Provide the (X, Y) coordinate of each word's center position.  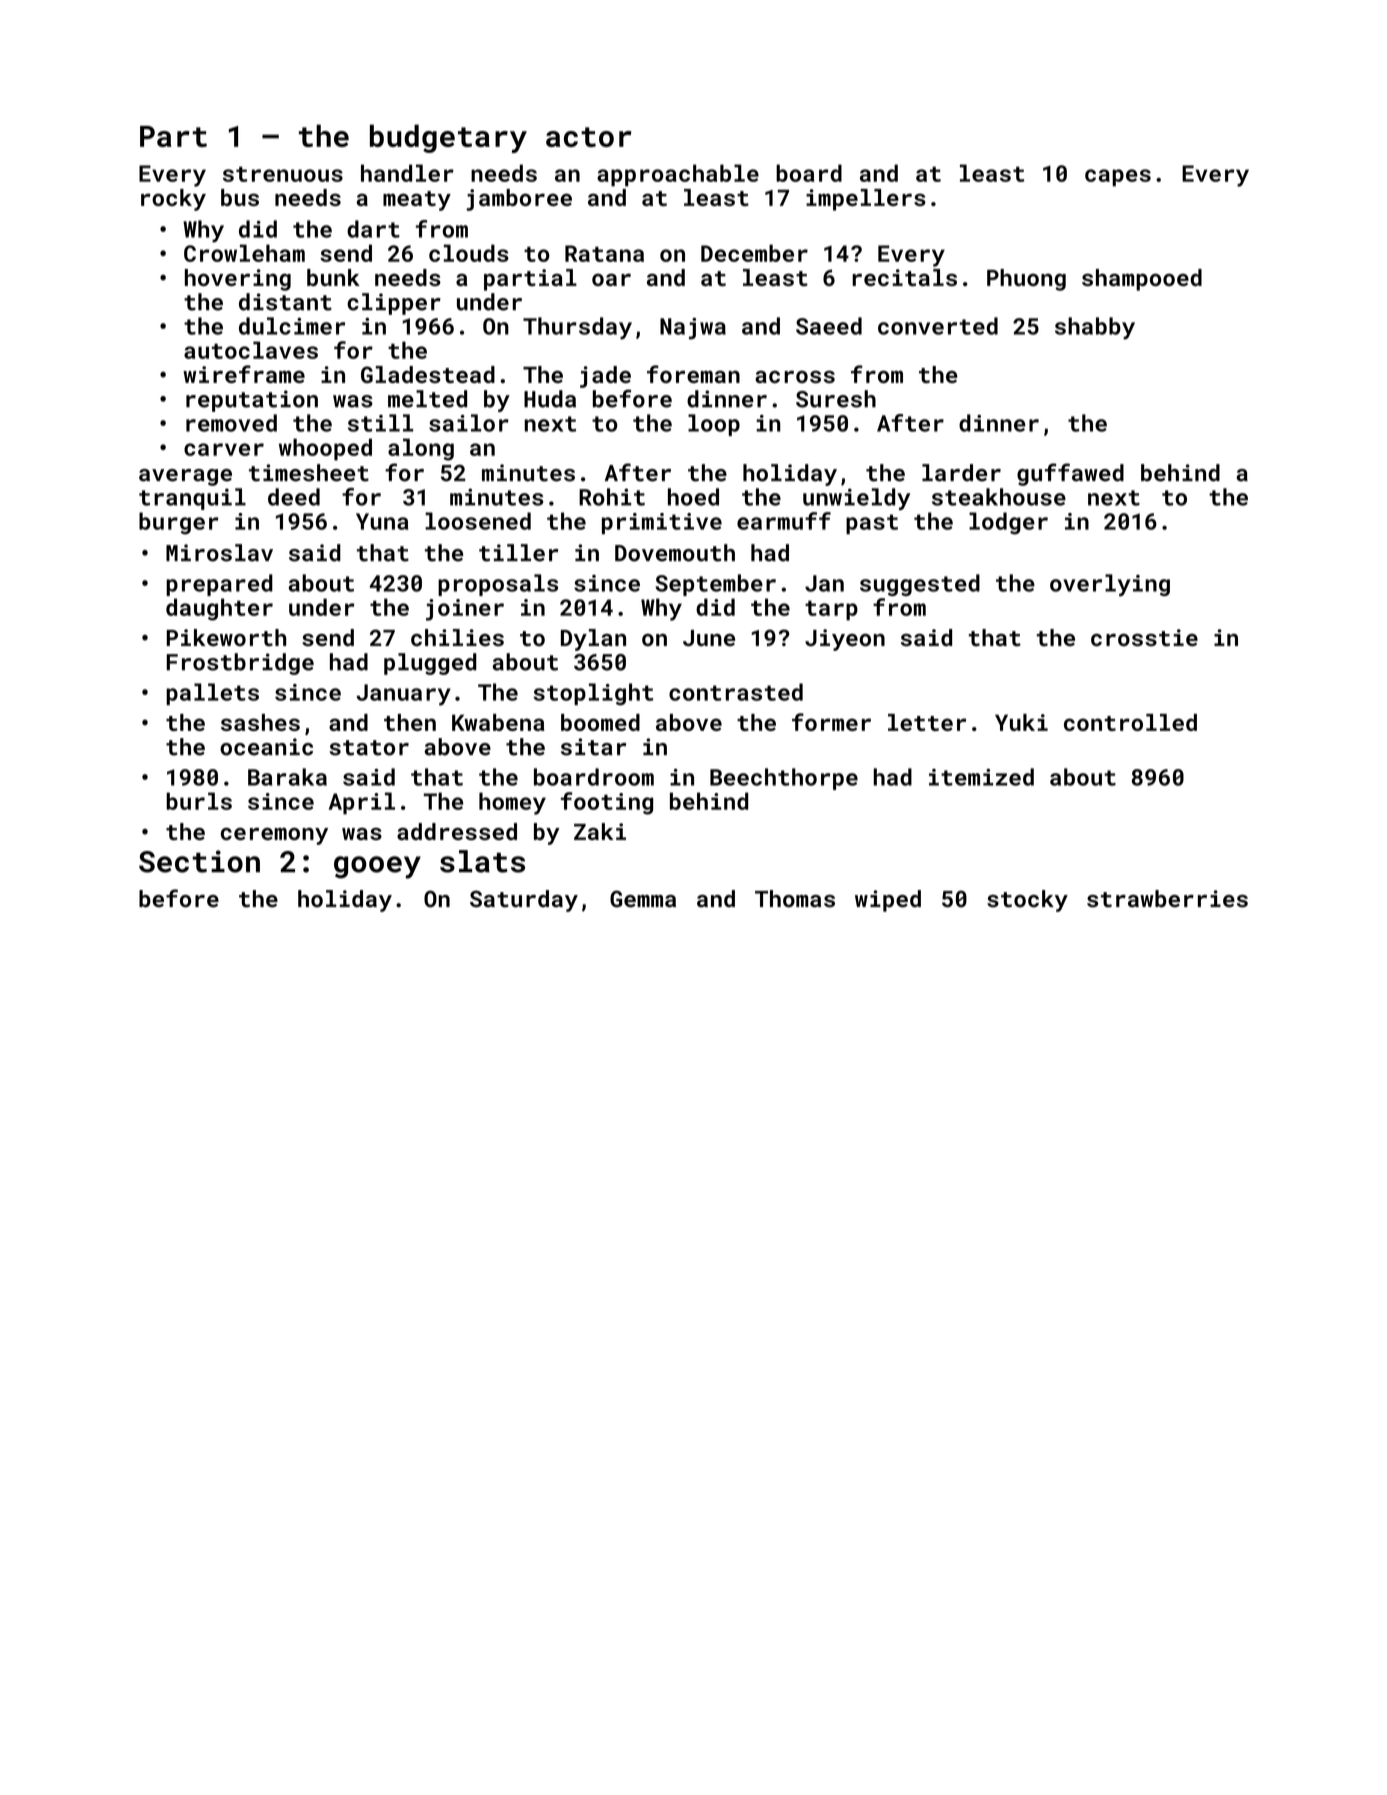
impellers (866, 200)
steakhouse (999, 497)
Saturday (524, 901)
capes (1118, 178)
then (410, 722)
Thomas (795, 899)
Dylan (593, 640)
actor (588, 137)
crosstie (1144, 637)
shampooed (1142, 280)
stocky (1027, 901)
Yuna (382, 521)
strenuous (283, 174)
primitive (662, 523)
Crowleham (244, 253)
